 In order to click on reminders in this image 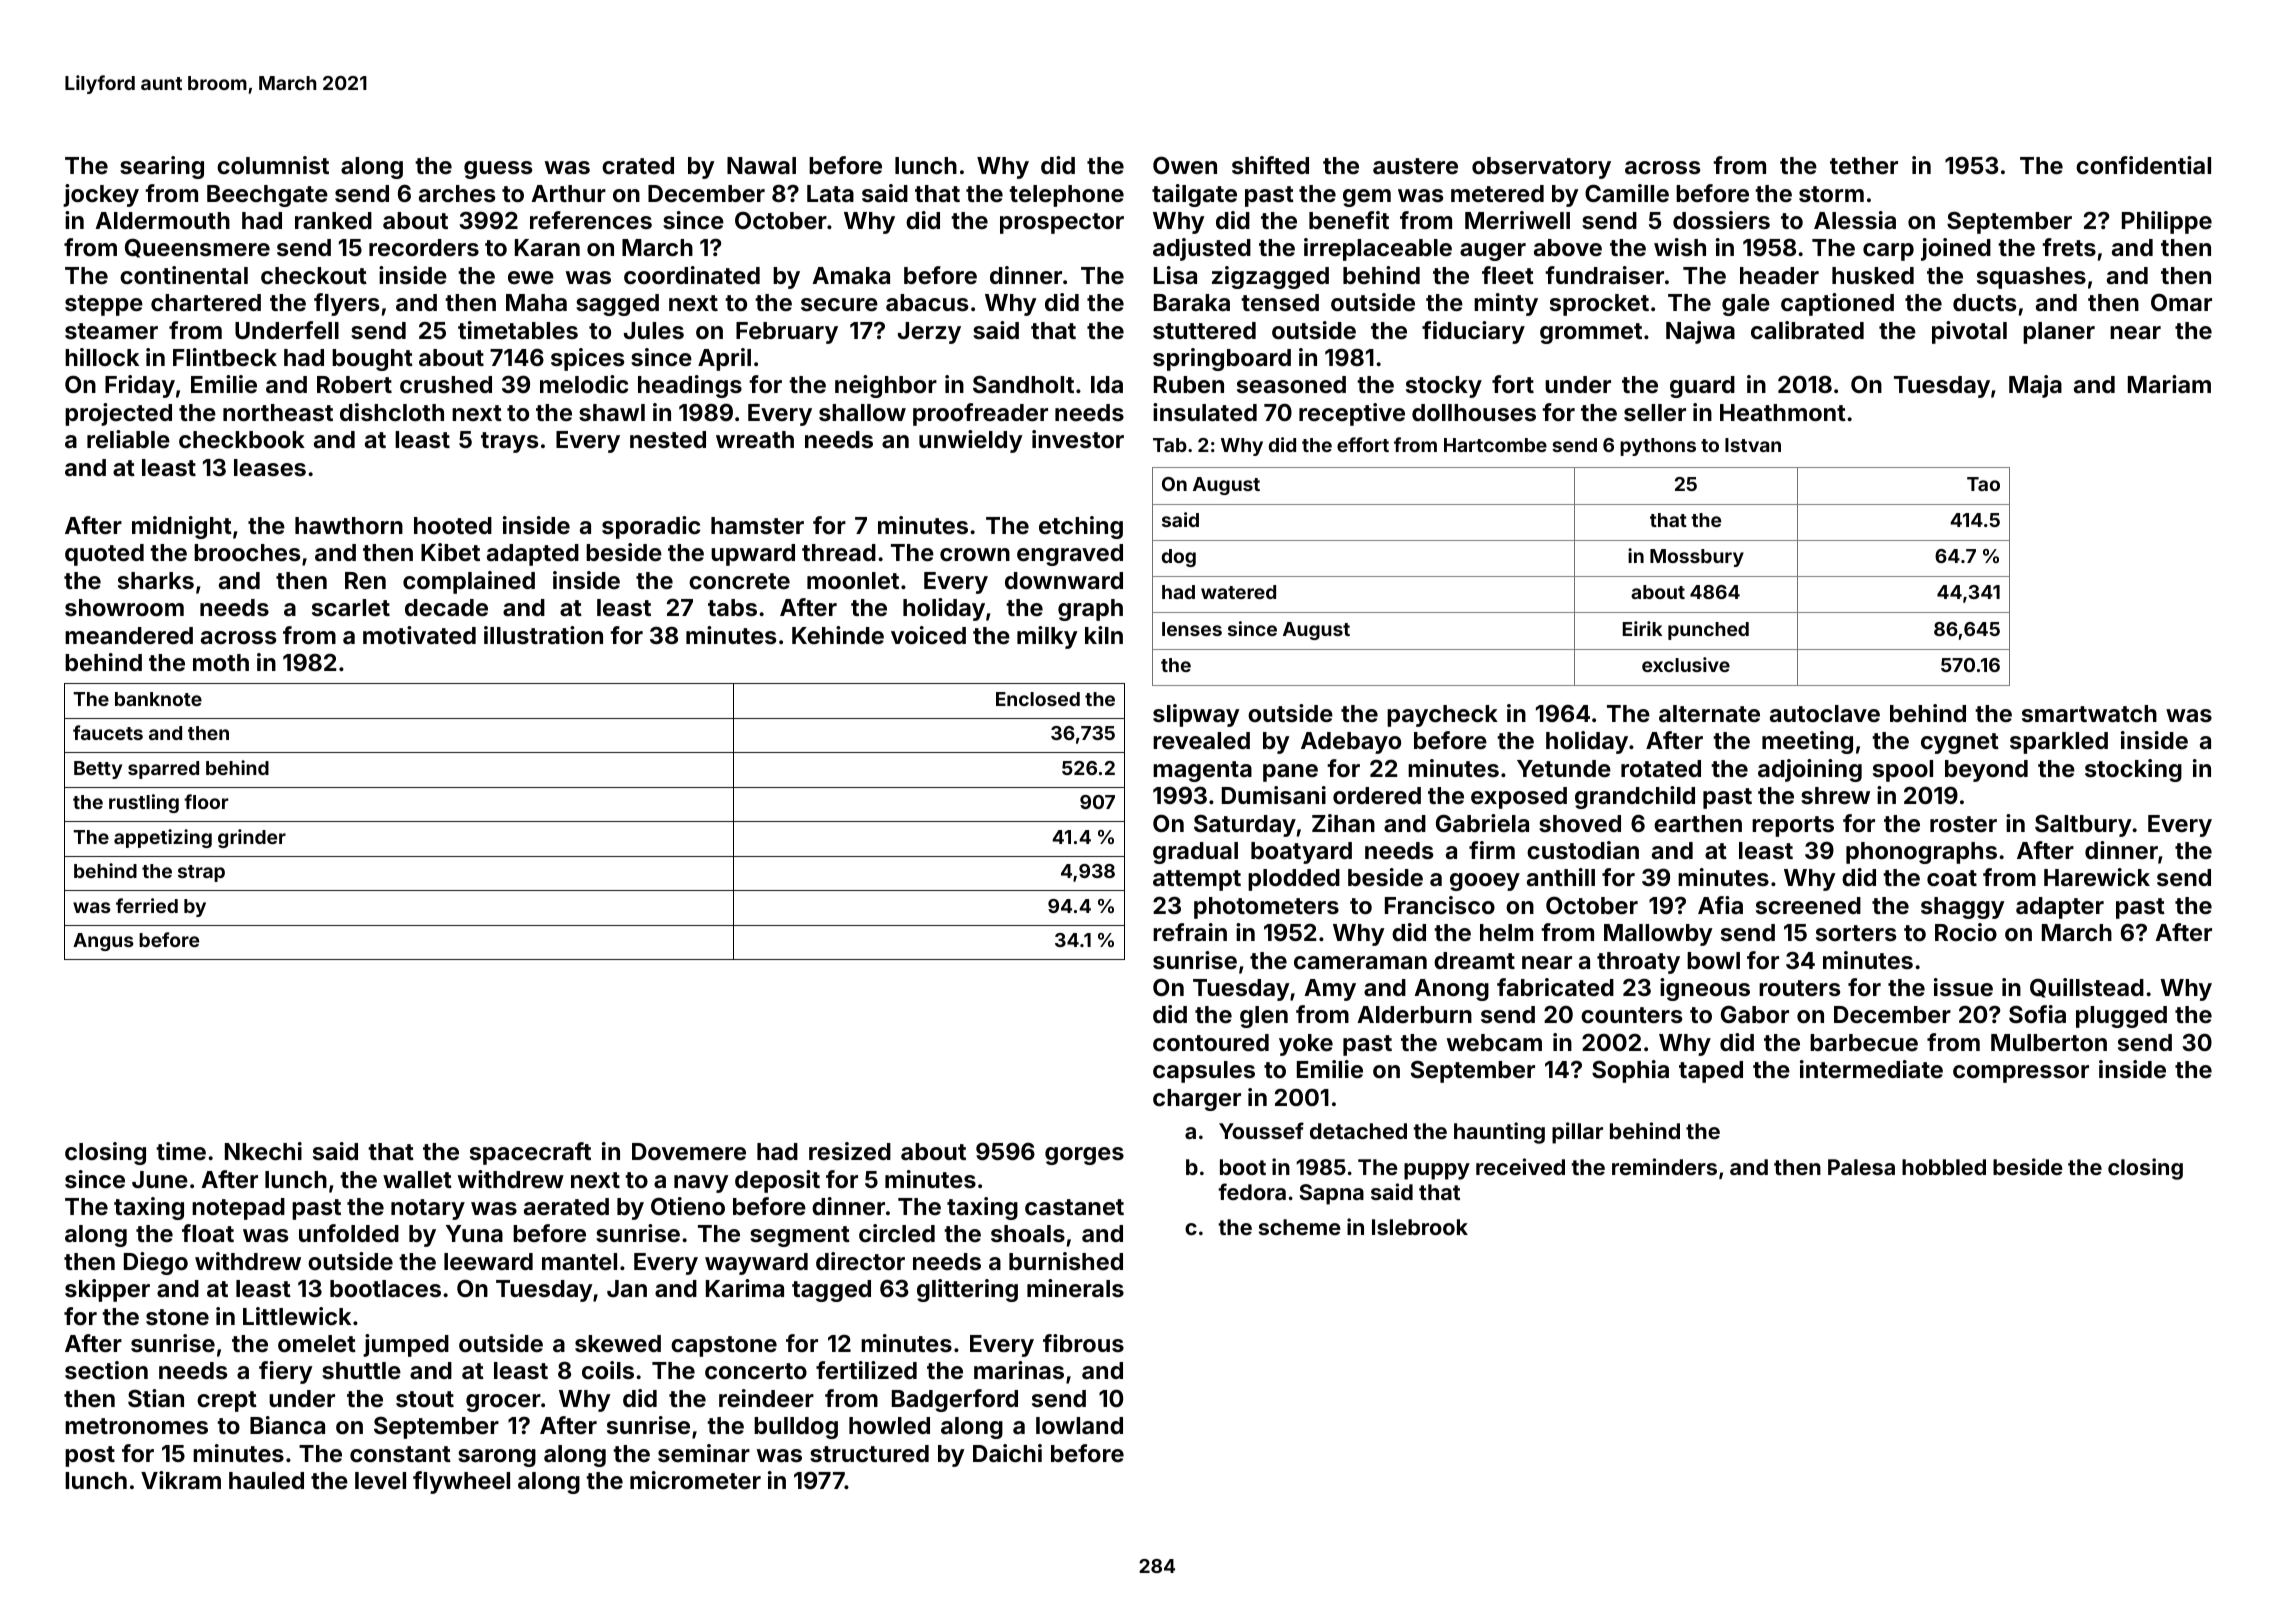, I will do `click(1664, 1166)`.
